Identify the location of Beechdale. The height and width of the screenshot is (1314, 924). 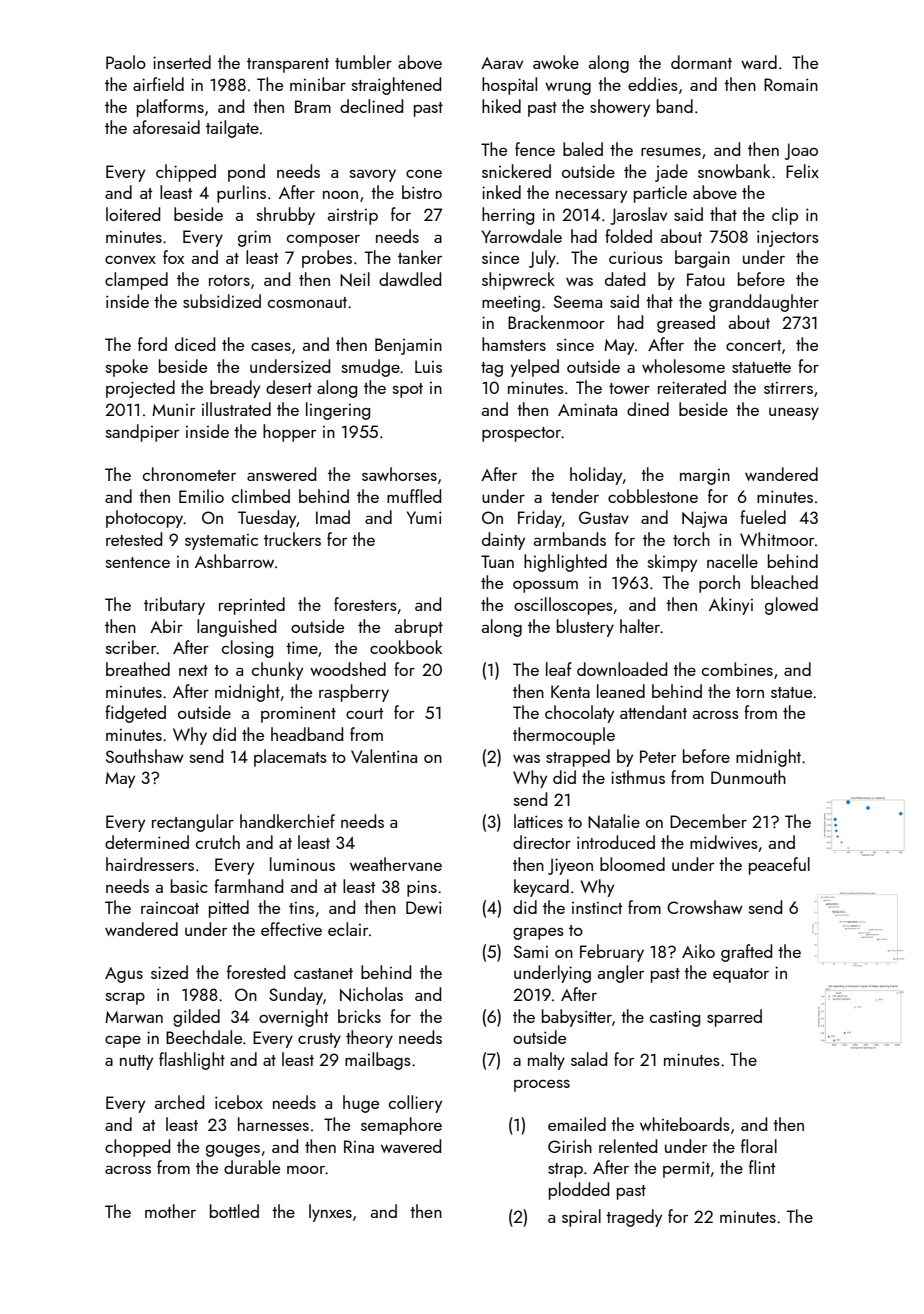
(204, 1037).
